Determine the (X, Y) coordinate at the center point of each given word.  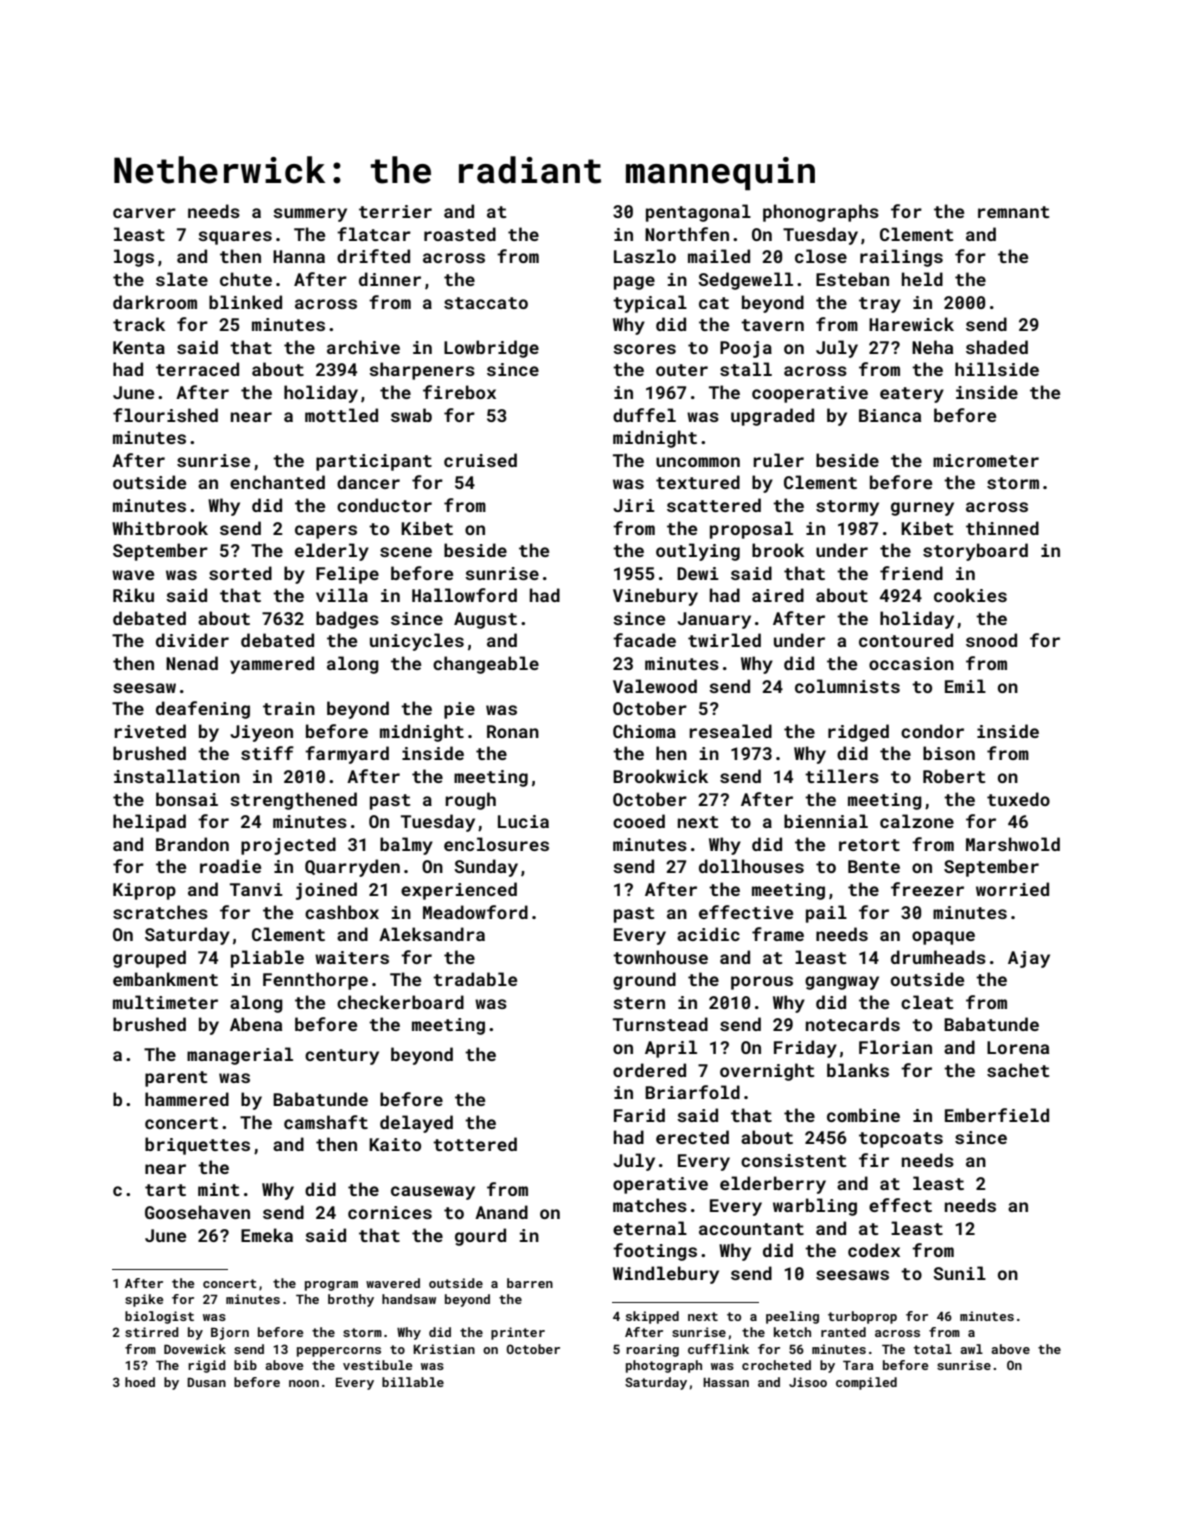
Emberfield (997, 1115)
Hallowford (464, 595)
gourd (480, 1237)
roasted (460, 234)
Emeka (267, 1235)
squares (235, 238)
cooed (639, 821)
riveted (150, 731)
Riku (133, 595)
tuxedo (1018, 799)
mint (218, 1189)
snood (991, 640)
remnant (1013, 212)
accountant (751, 1229)
